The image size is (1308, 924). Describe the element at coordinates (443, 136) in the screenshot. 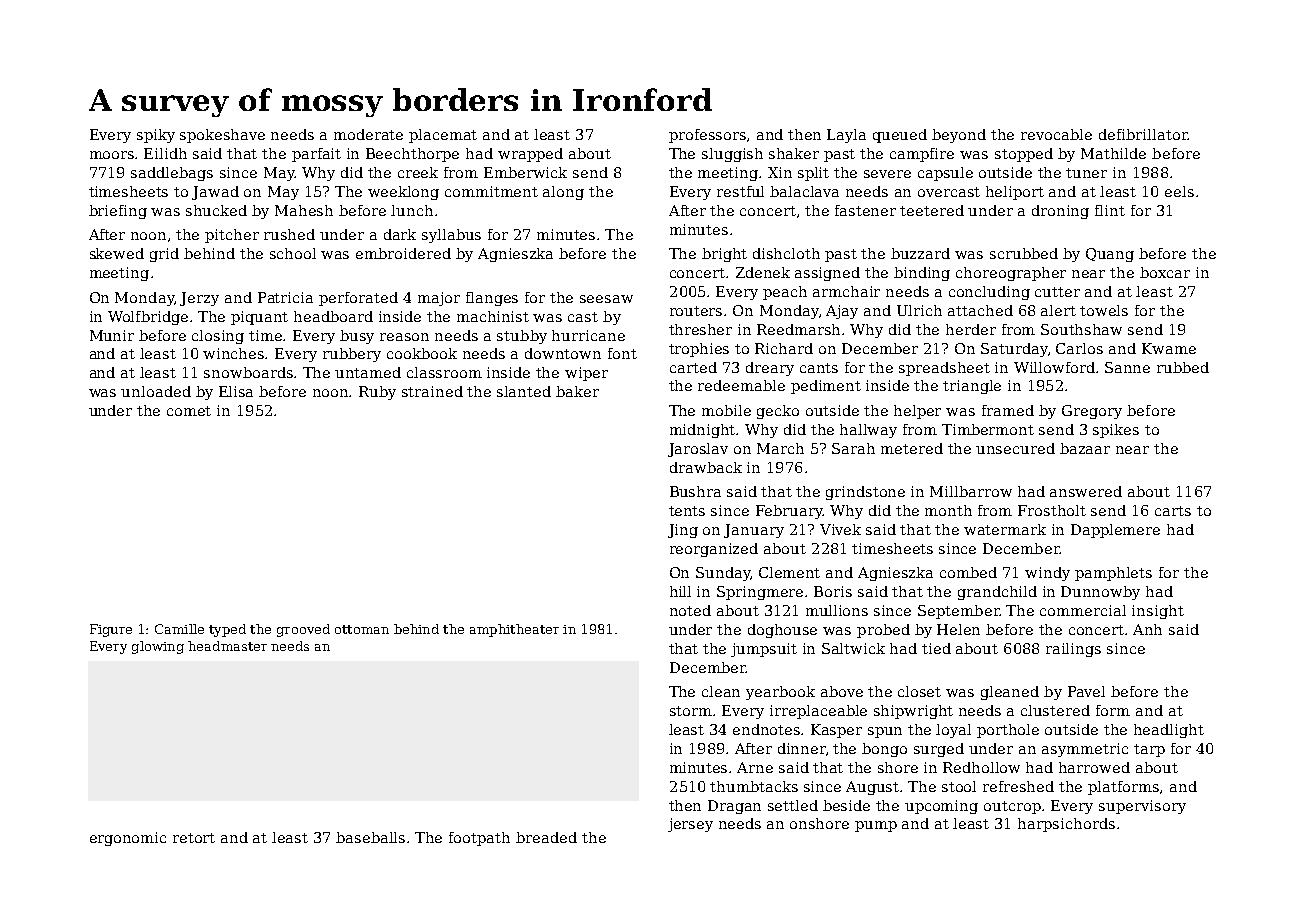

I see `placemat` at that location.
